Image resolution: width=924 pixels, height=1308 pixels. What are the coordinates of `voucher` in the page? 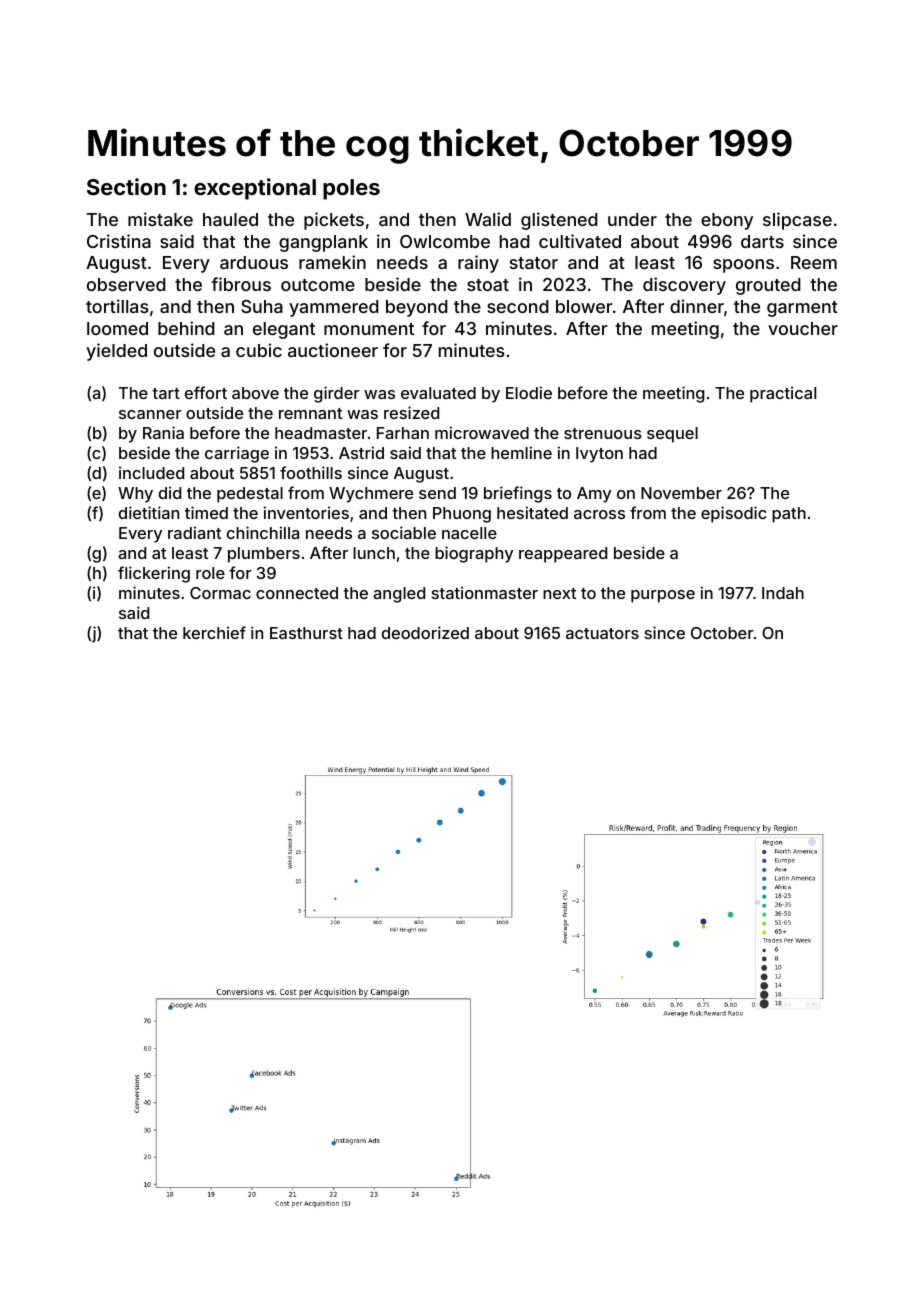 It's located at (803, 328).
